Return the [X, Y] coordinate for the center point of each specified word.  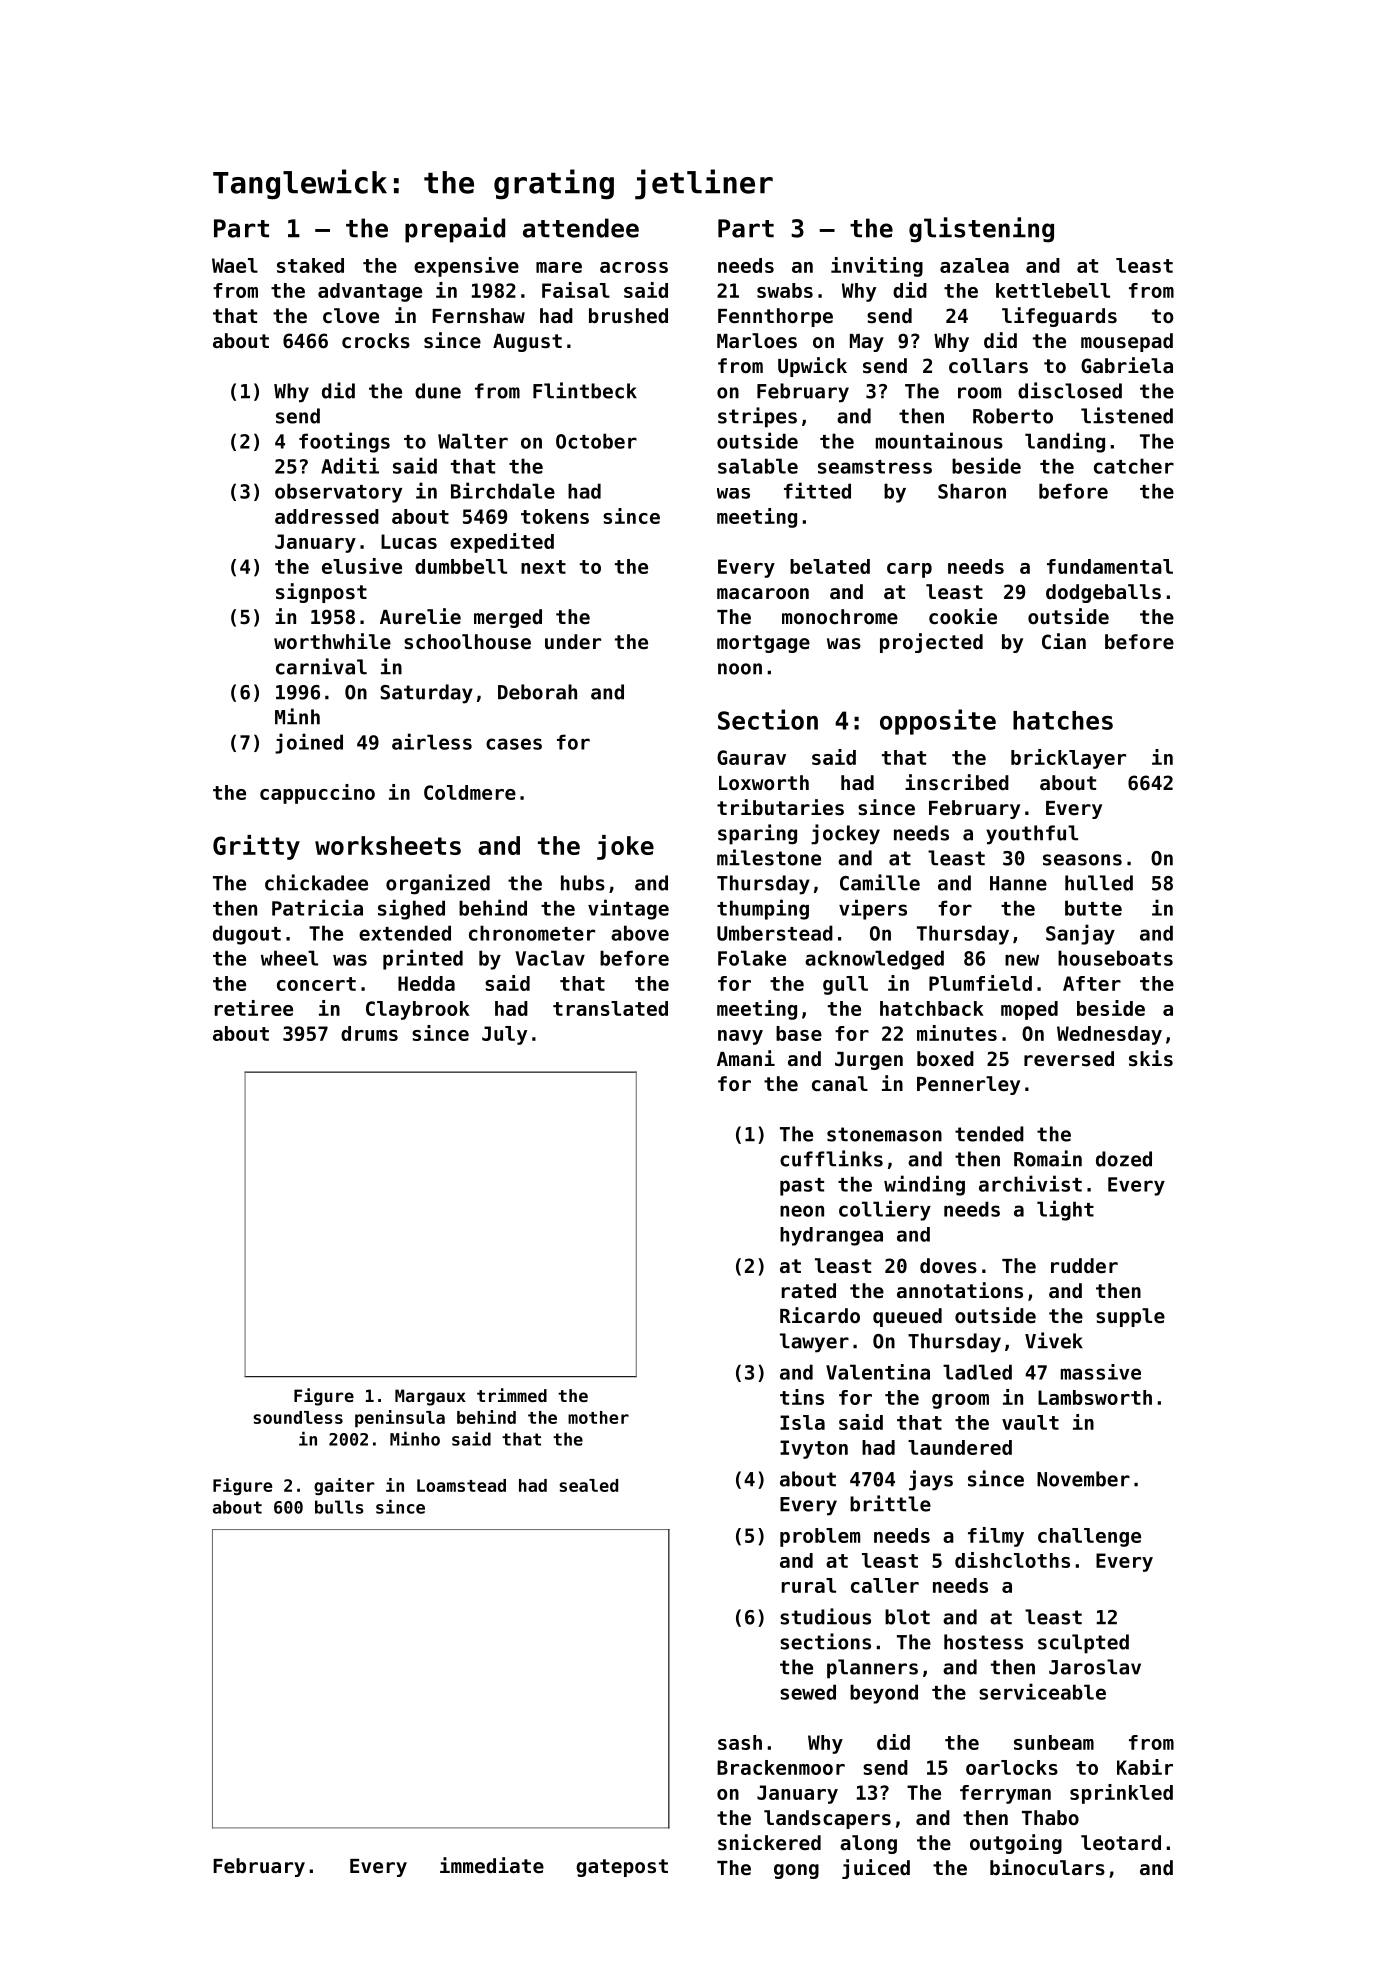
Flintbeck [585, 390]
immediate [492, 1865]
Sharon [972, 491]
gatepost [622, 1868]
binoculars [1047, 1867]
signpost [321, 593]
